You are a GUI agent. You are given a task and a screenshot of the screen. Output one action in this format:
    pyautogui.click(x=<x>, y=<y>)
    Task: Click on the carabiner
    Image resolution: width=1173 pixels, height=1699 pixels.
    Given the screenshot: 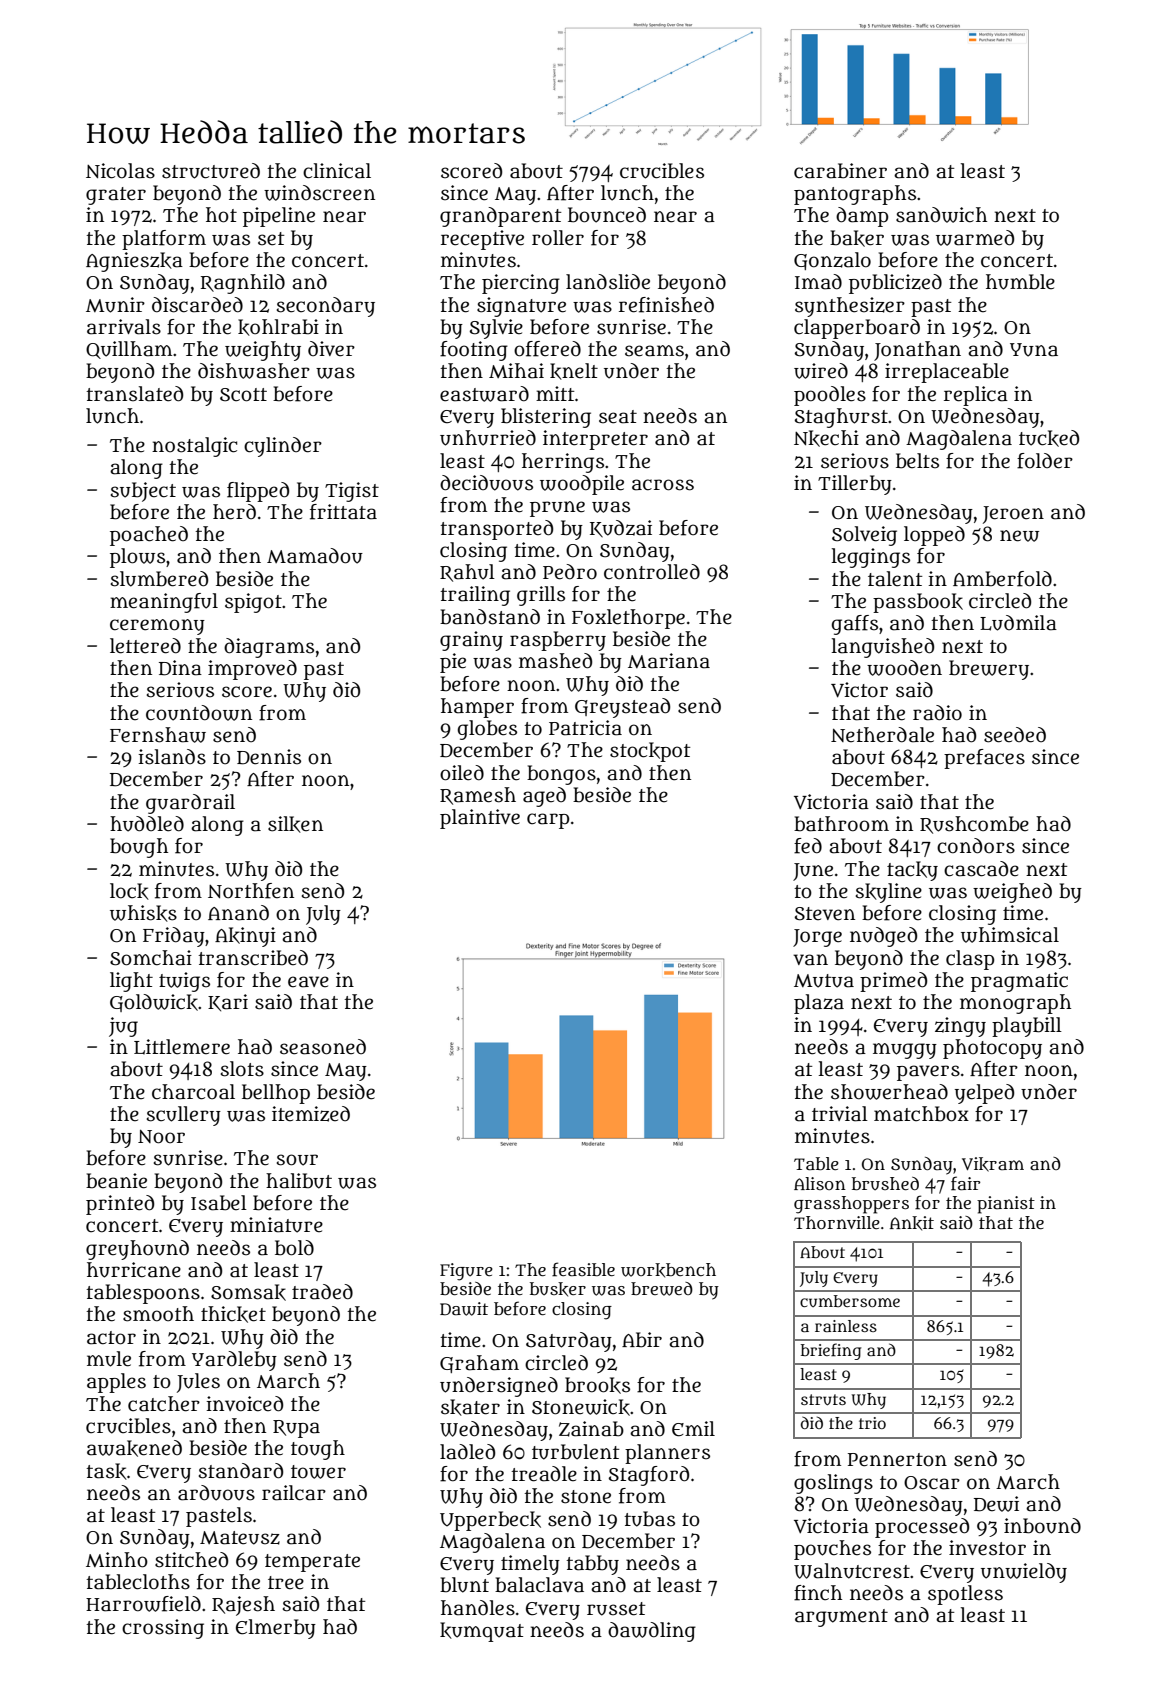 What is the action you would take?
    pyautogui.click(x=840, y=171)
